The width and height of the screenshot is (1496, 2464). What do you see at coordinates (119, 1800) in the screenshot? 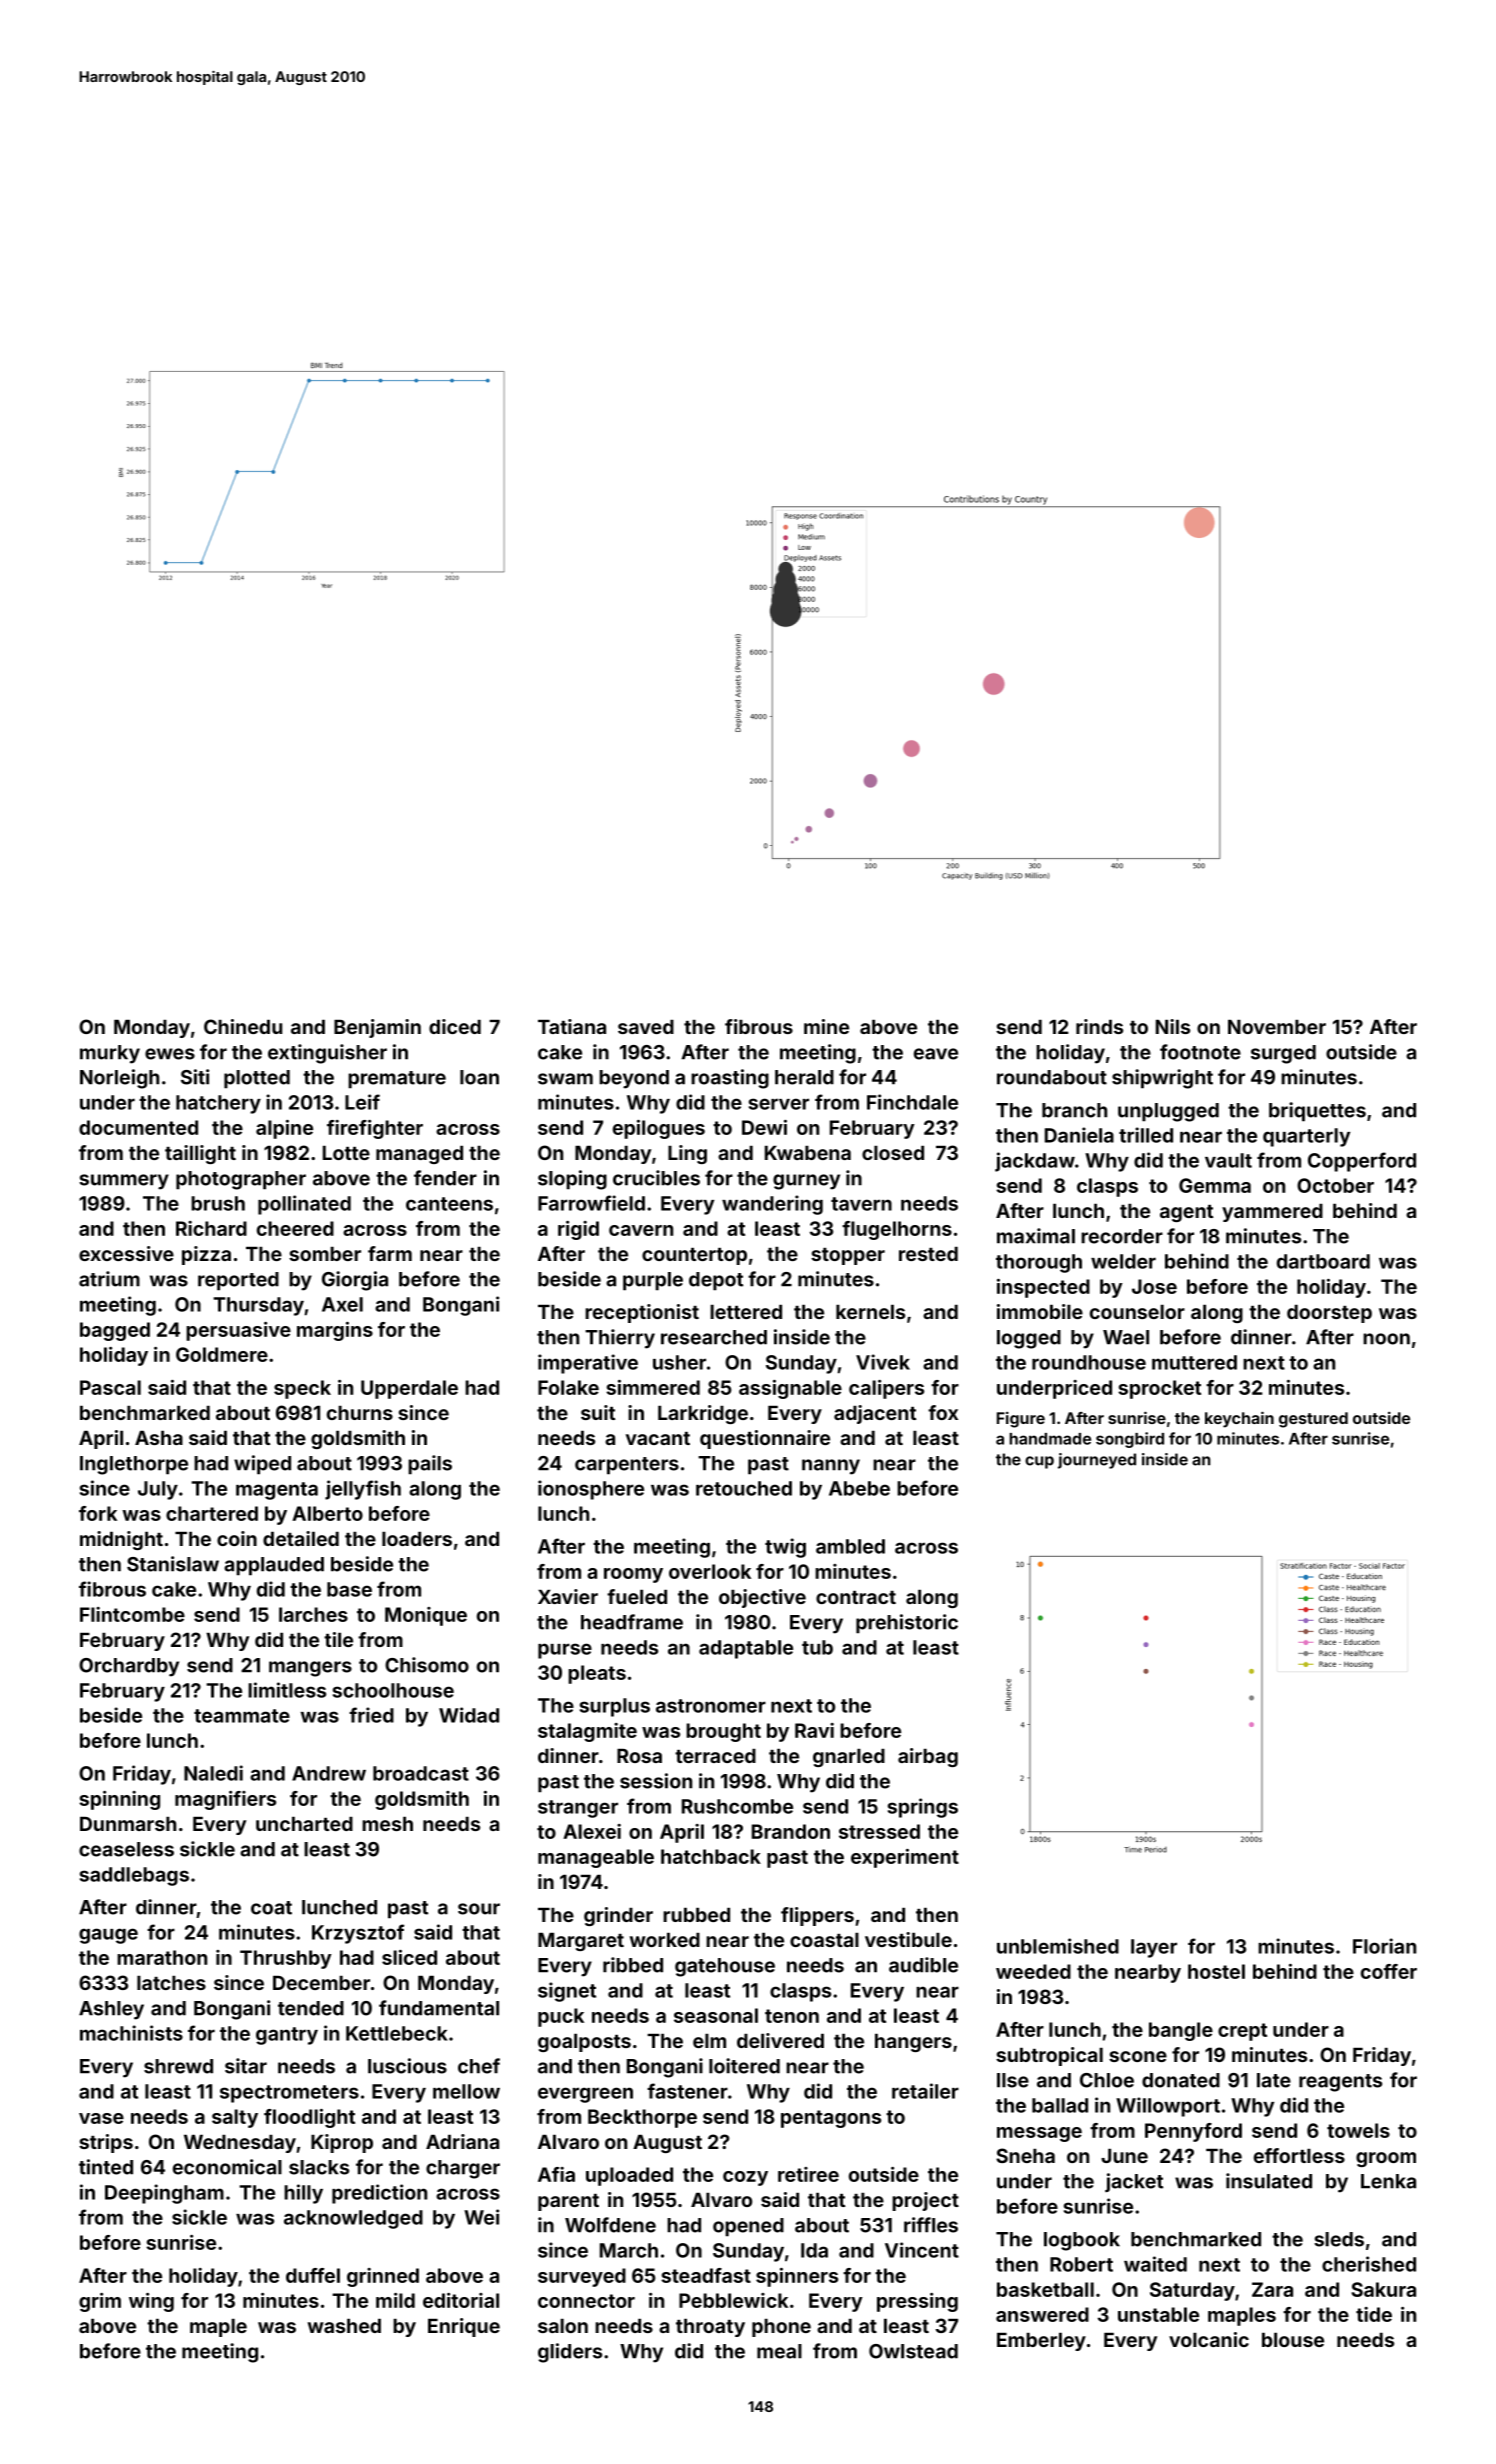
I see `spinning` at bounding box center [119, 1800].
